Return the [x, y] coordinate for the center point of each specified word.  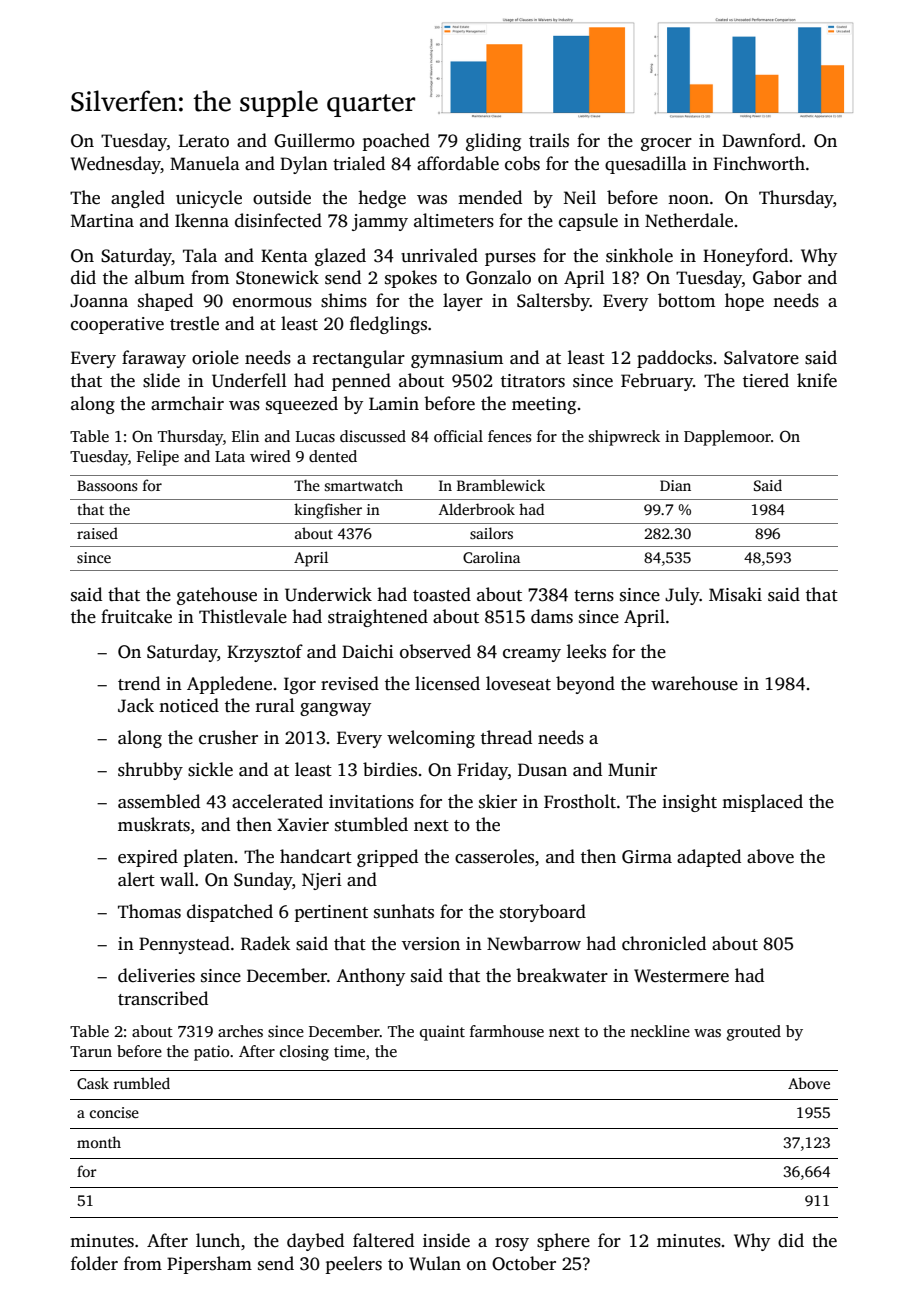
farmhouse [507, 1031]
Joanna [99, 301]
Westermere [681, 976]
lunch [218, 1240]
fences [509, 436]
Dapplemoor [727, 438]
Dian [675, 485]
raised [97, 533]
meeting [544, 405]
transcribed [163, 998]
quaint [442, 1033]
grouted [754, 1033]
